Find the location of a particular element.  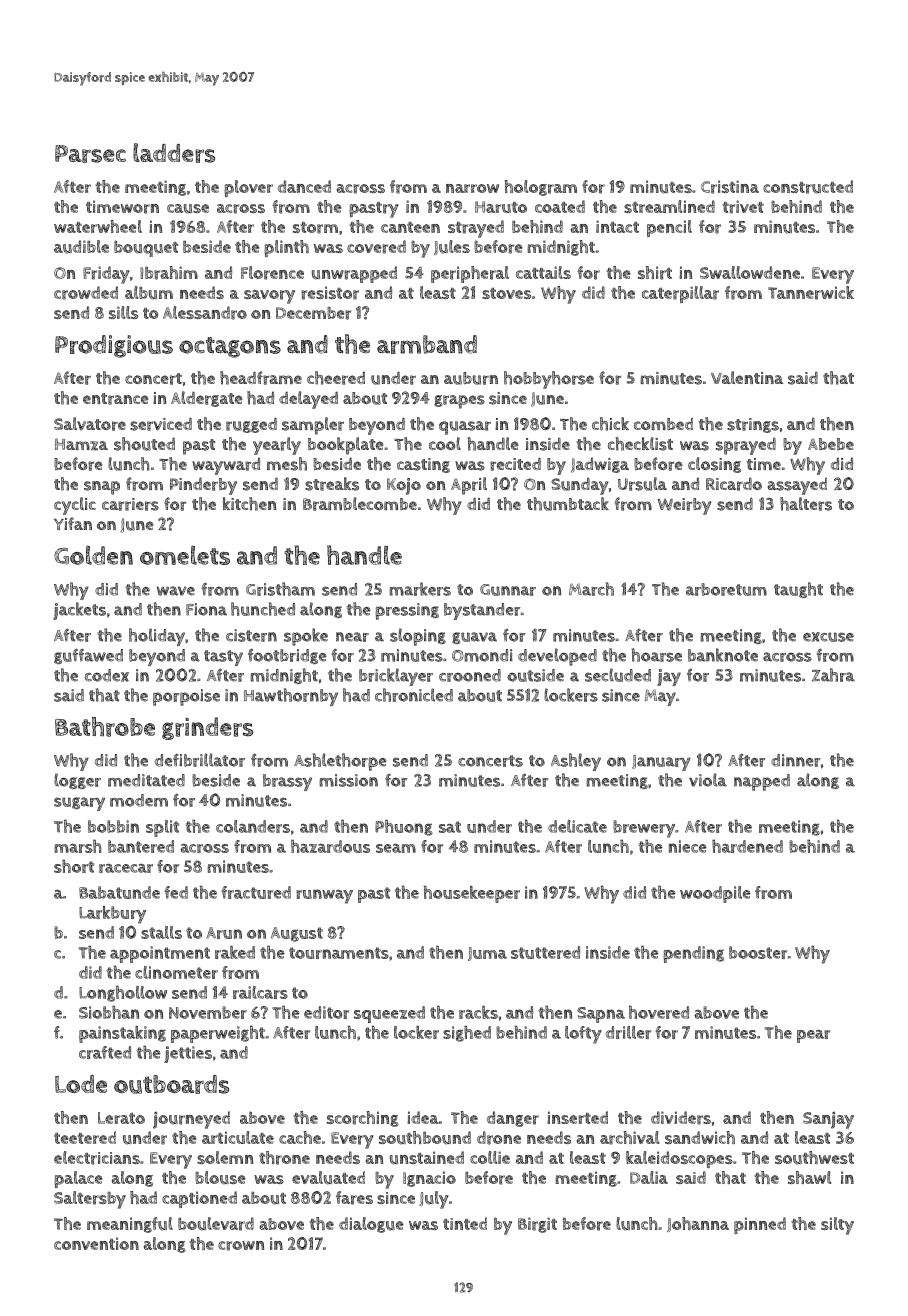

hardened is located at coordinates (747, 846).
